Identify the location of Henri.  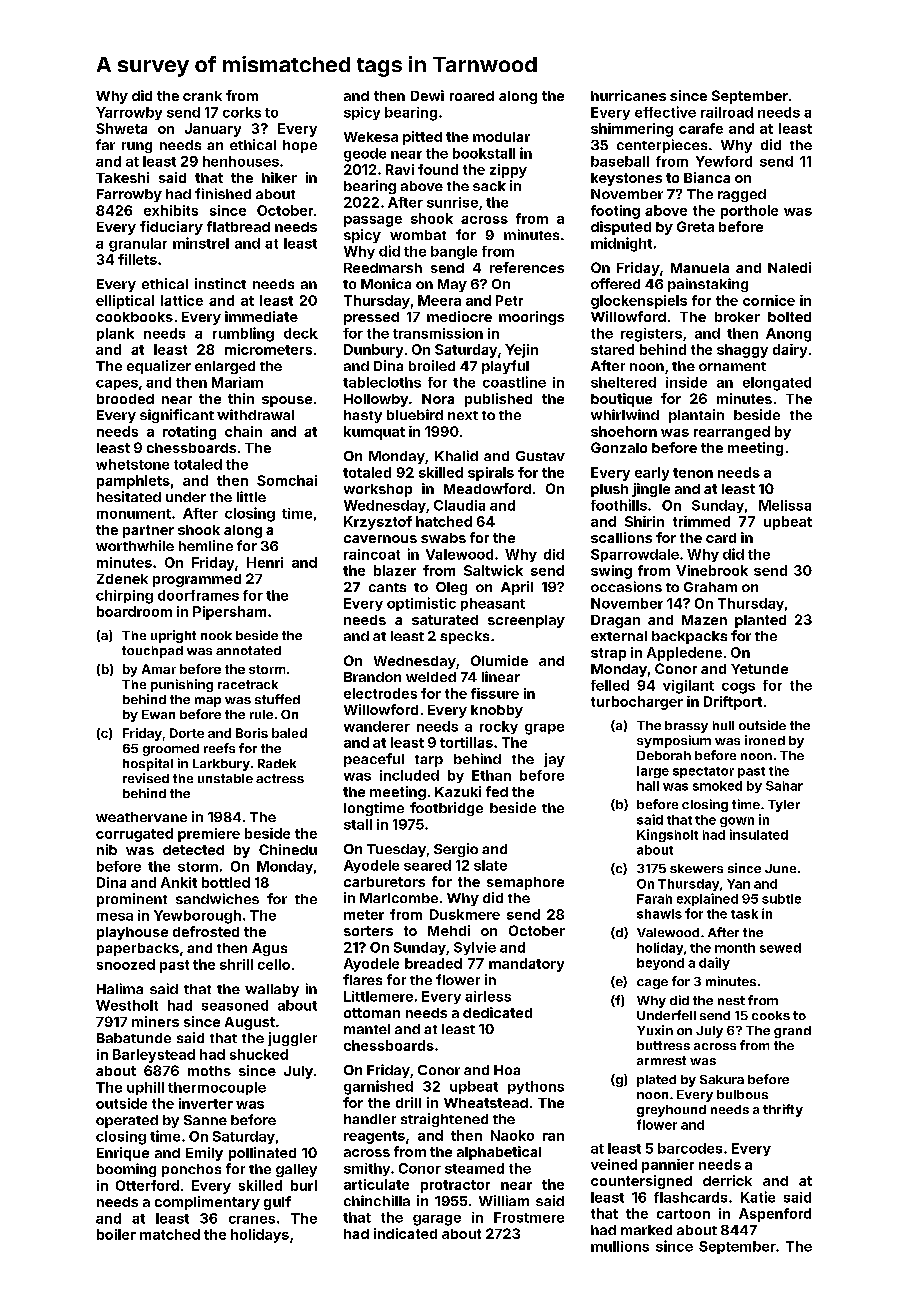
(265, 562).
